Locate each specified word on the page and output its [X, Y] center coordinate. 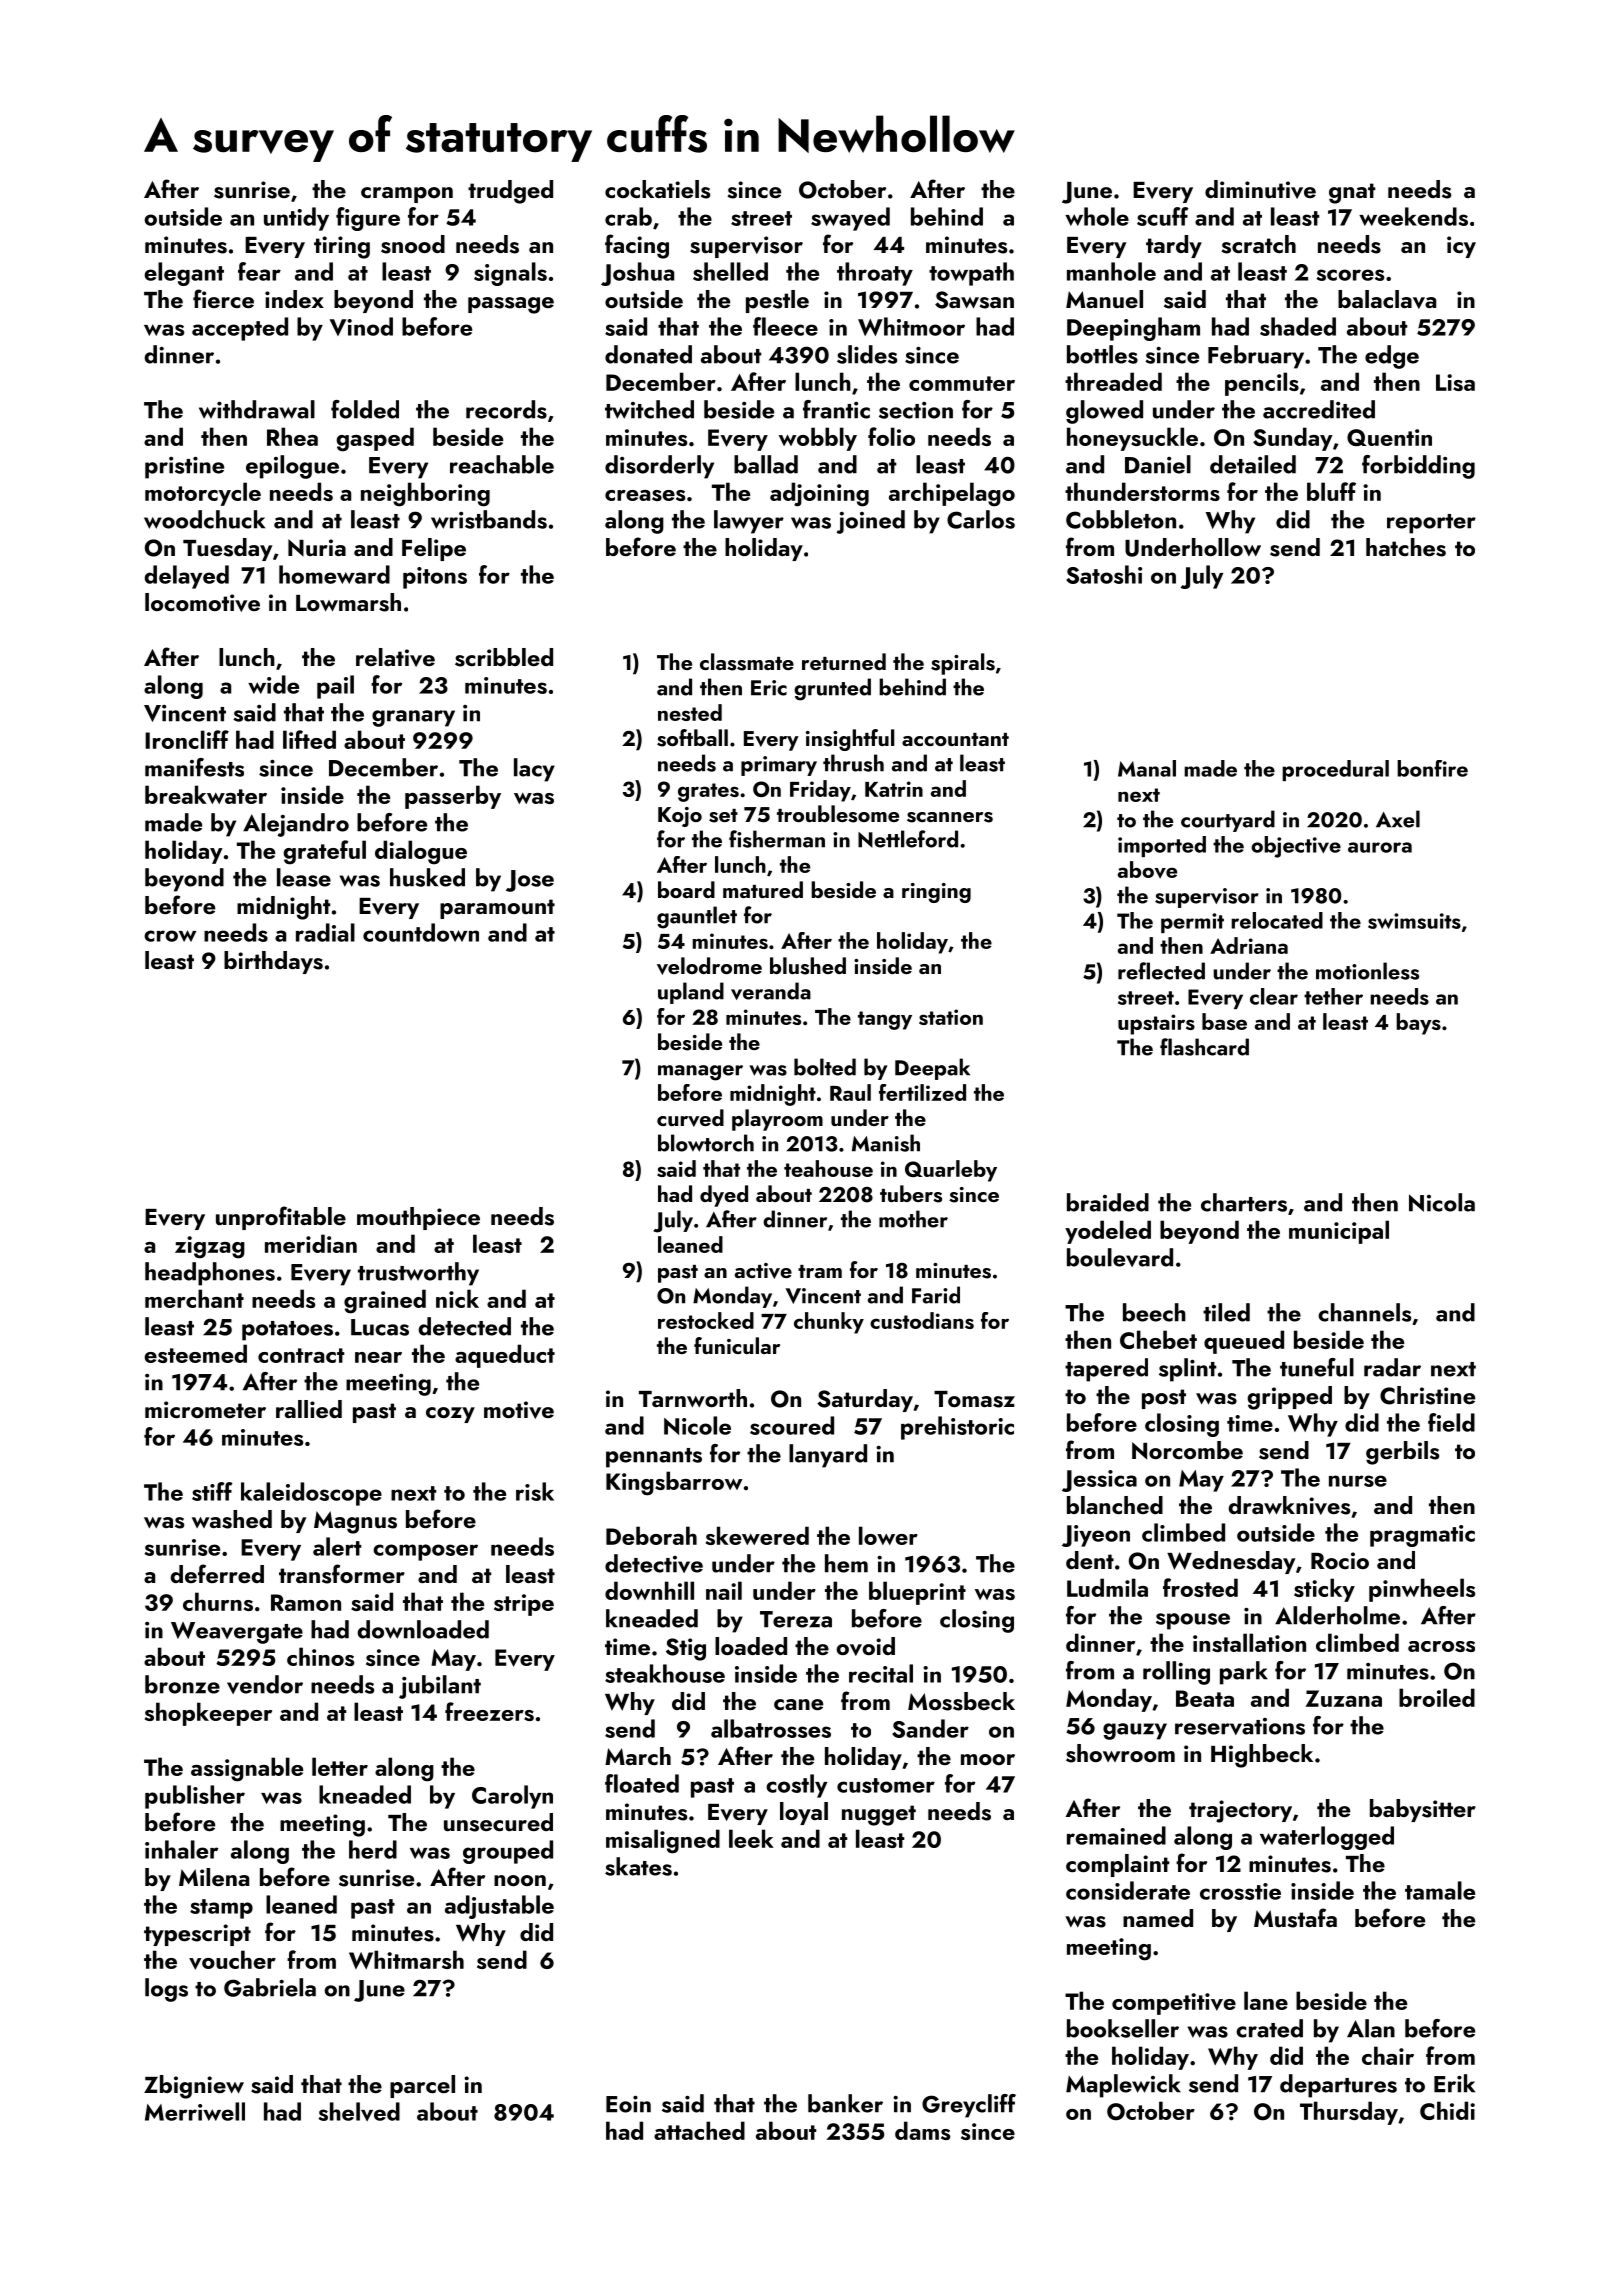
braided [1108, 1202]
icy [1461, 247]
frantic [836, 409]
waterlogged [1327, 1838]
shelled [730, 271]
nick [457, 1298]
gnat [1352, 193]
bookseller [1123, 2028]
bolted [825, 1067]
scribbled [504, 657]
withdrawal [257, 409]
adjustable [499, 1907]
